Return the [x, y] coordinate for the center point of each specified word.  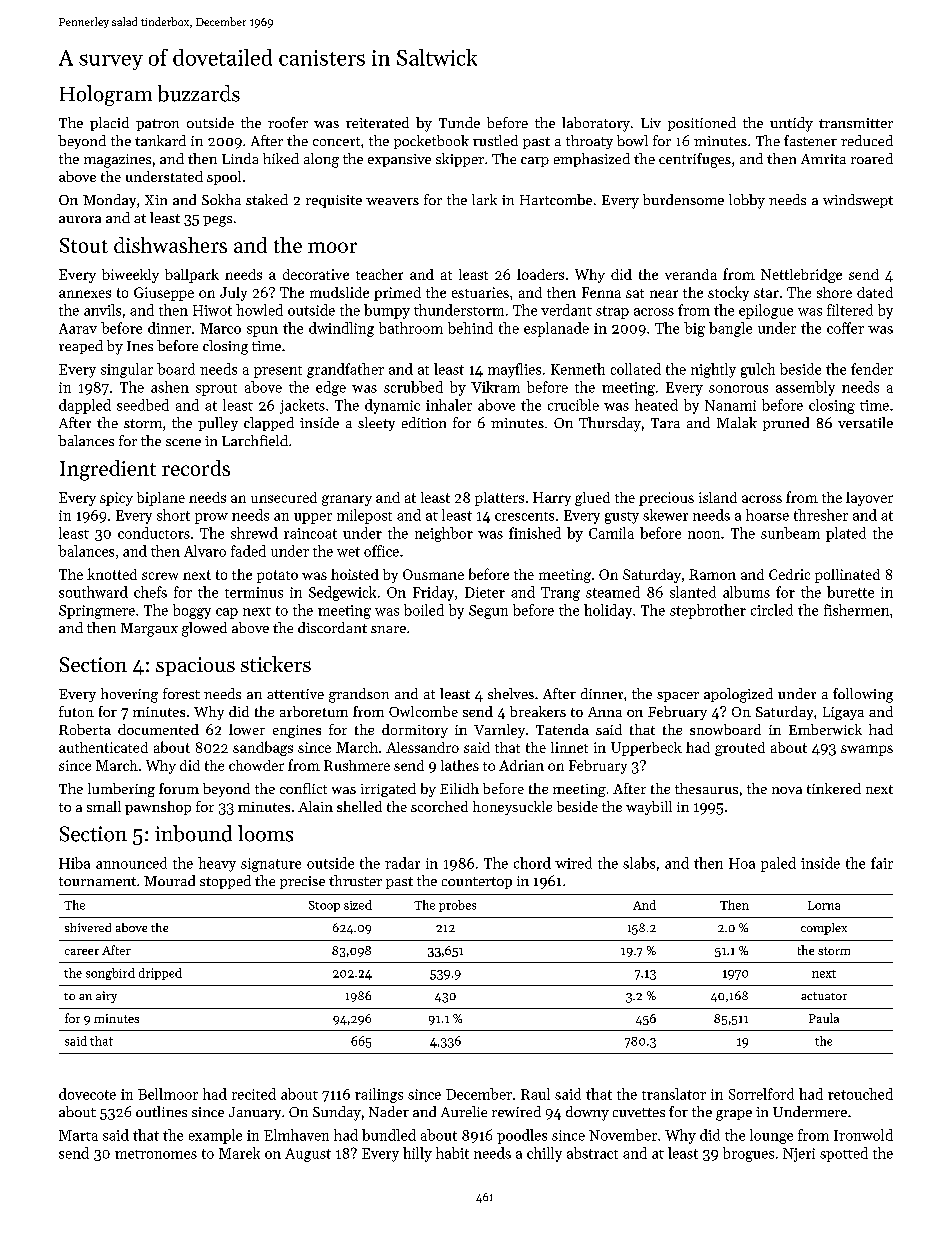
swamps [867, 750]
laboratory [596, 124]
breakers [538, 711]
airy [106, 997]
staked [267, 199]
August [308, 1155]
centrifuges [695, 160]
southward [93, 592]
